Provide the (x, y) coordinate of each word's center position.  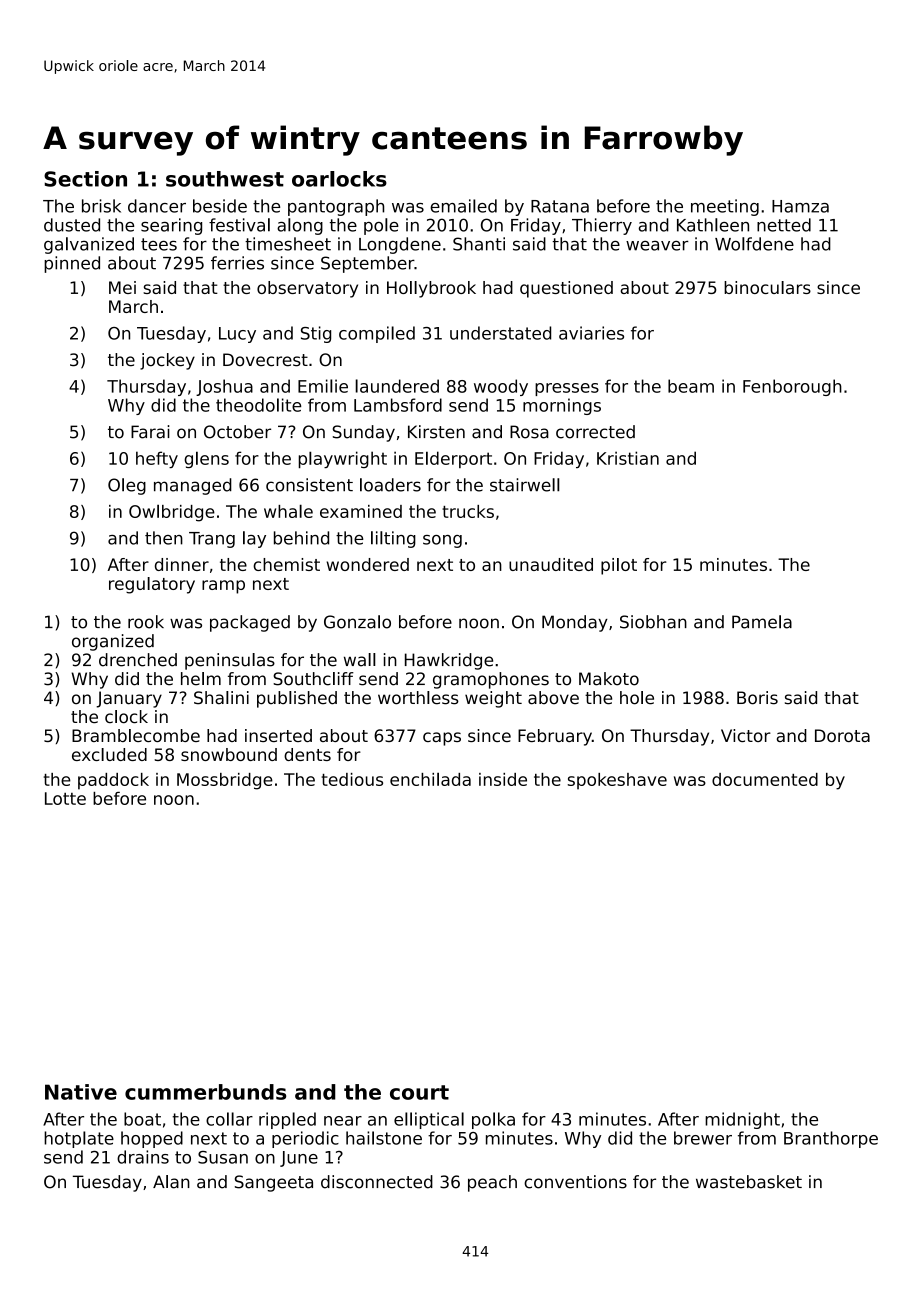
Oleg (127, 486)
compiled (377, 334)
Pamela (762, 622)
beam (691, 386)
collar (229, 1119)
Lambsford (398, 405)
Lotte (65, 798)
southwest (225, 179)
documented (765, 779)
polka (493, 1120)
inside (503, 779)
